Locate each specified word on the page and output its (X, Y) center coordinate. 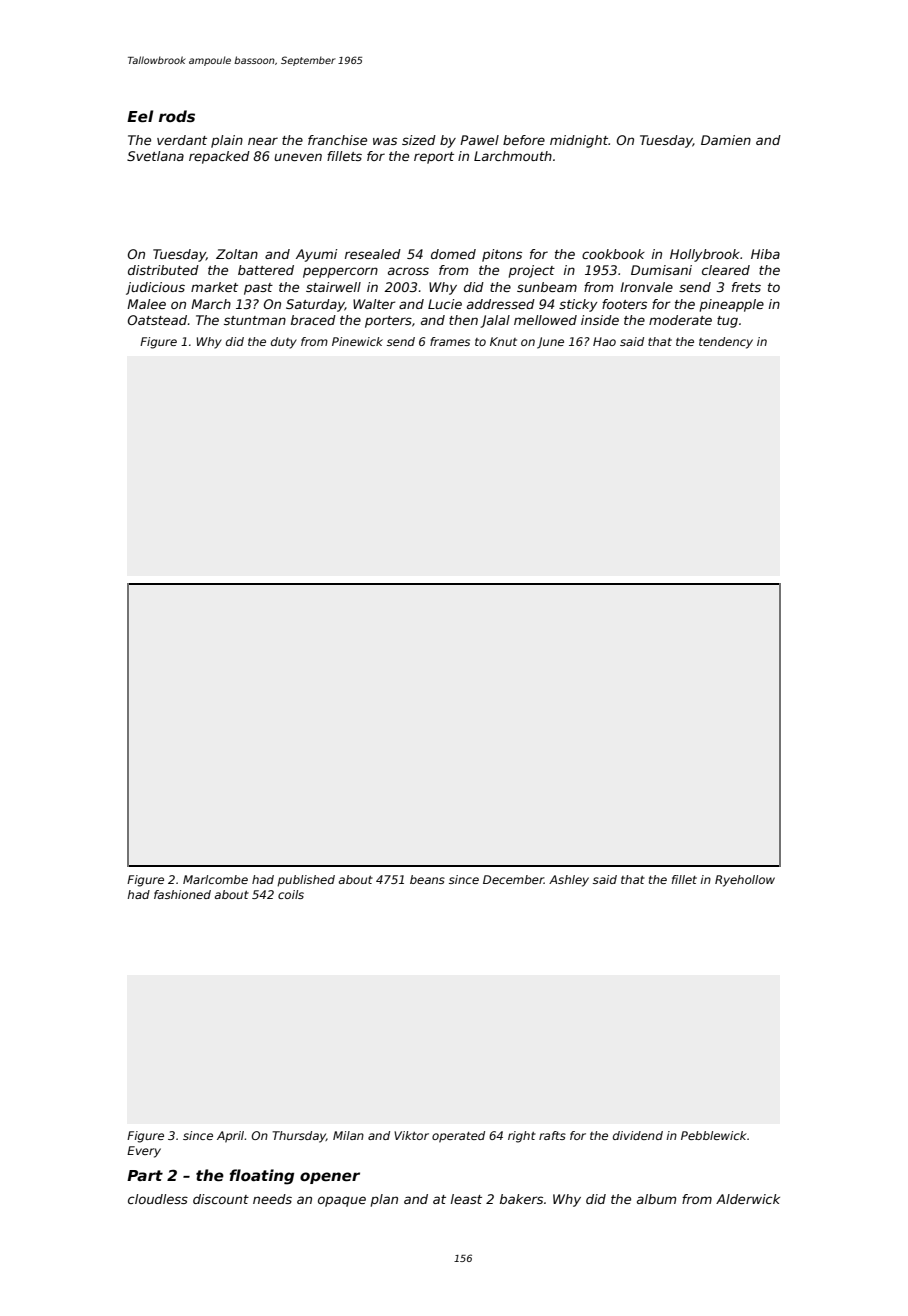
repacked (219, 157)
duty (284, 343)
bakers (521, 1199)
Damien (726, 140)
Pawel (479, 140)
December (513, 879)
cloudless (158, 1199)
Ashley (569, 881)
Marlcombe (215, 879)
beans (427, 879)
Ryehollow (745, 881)
